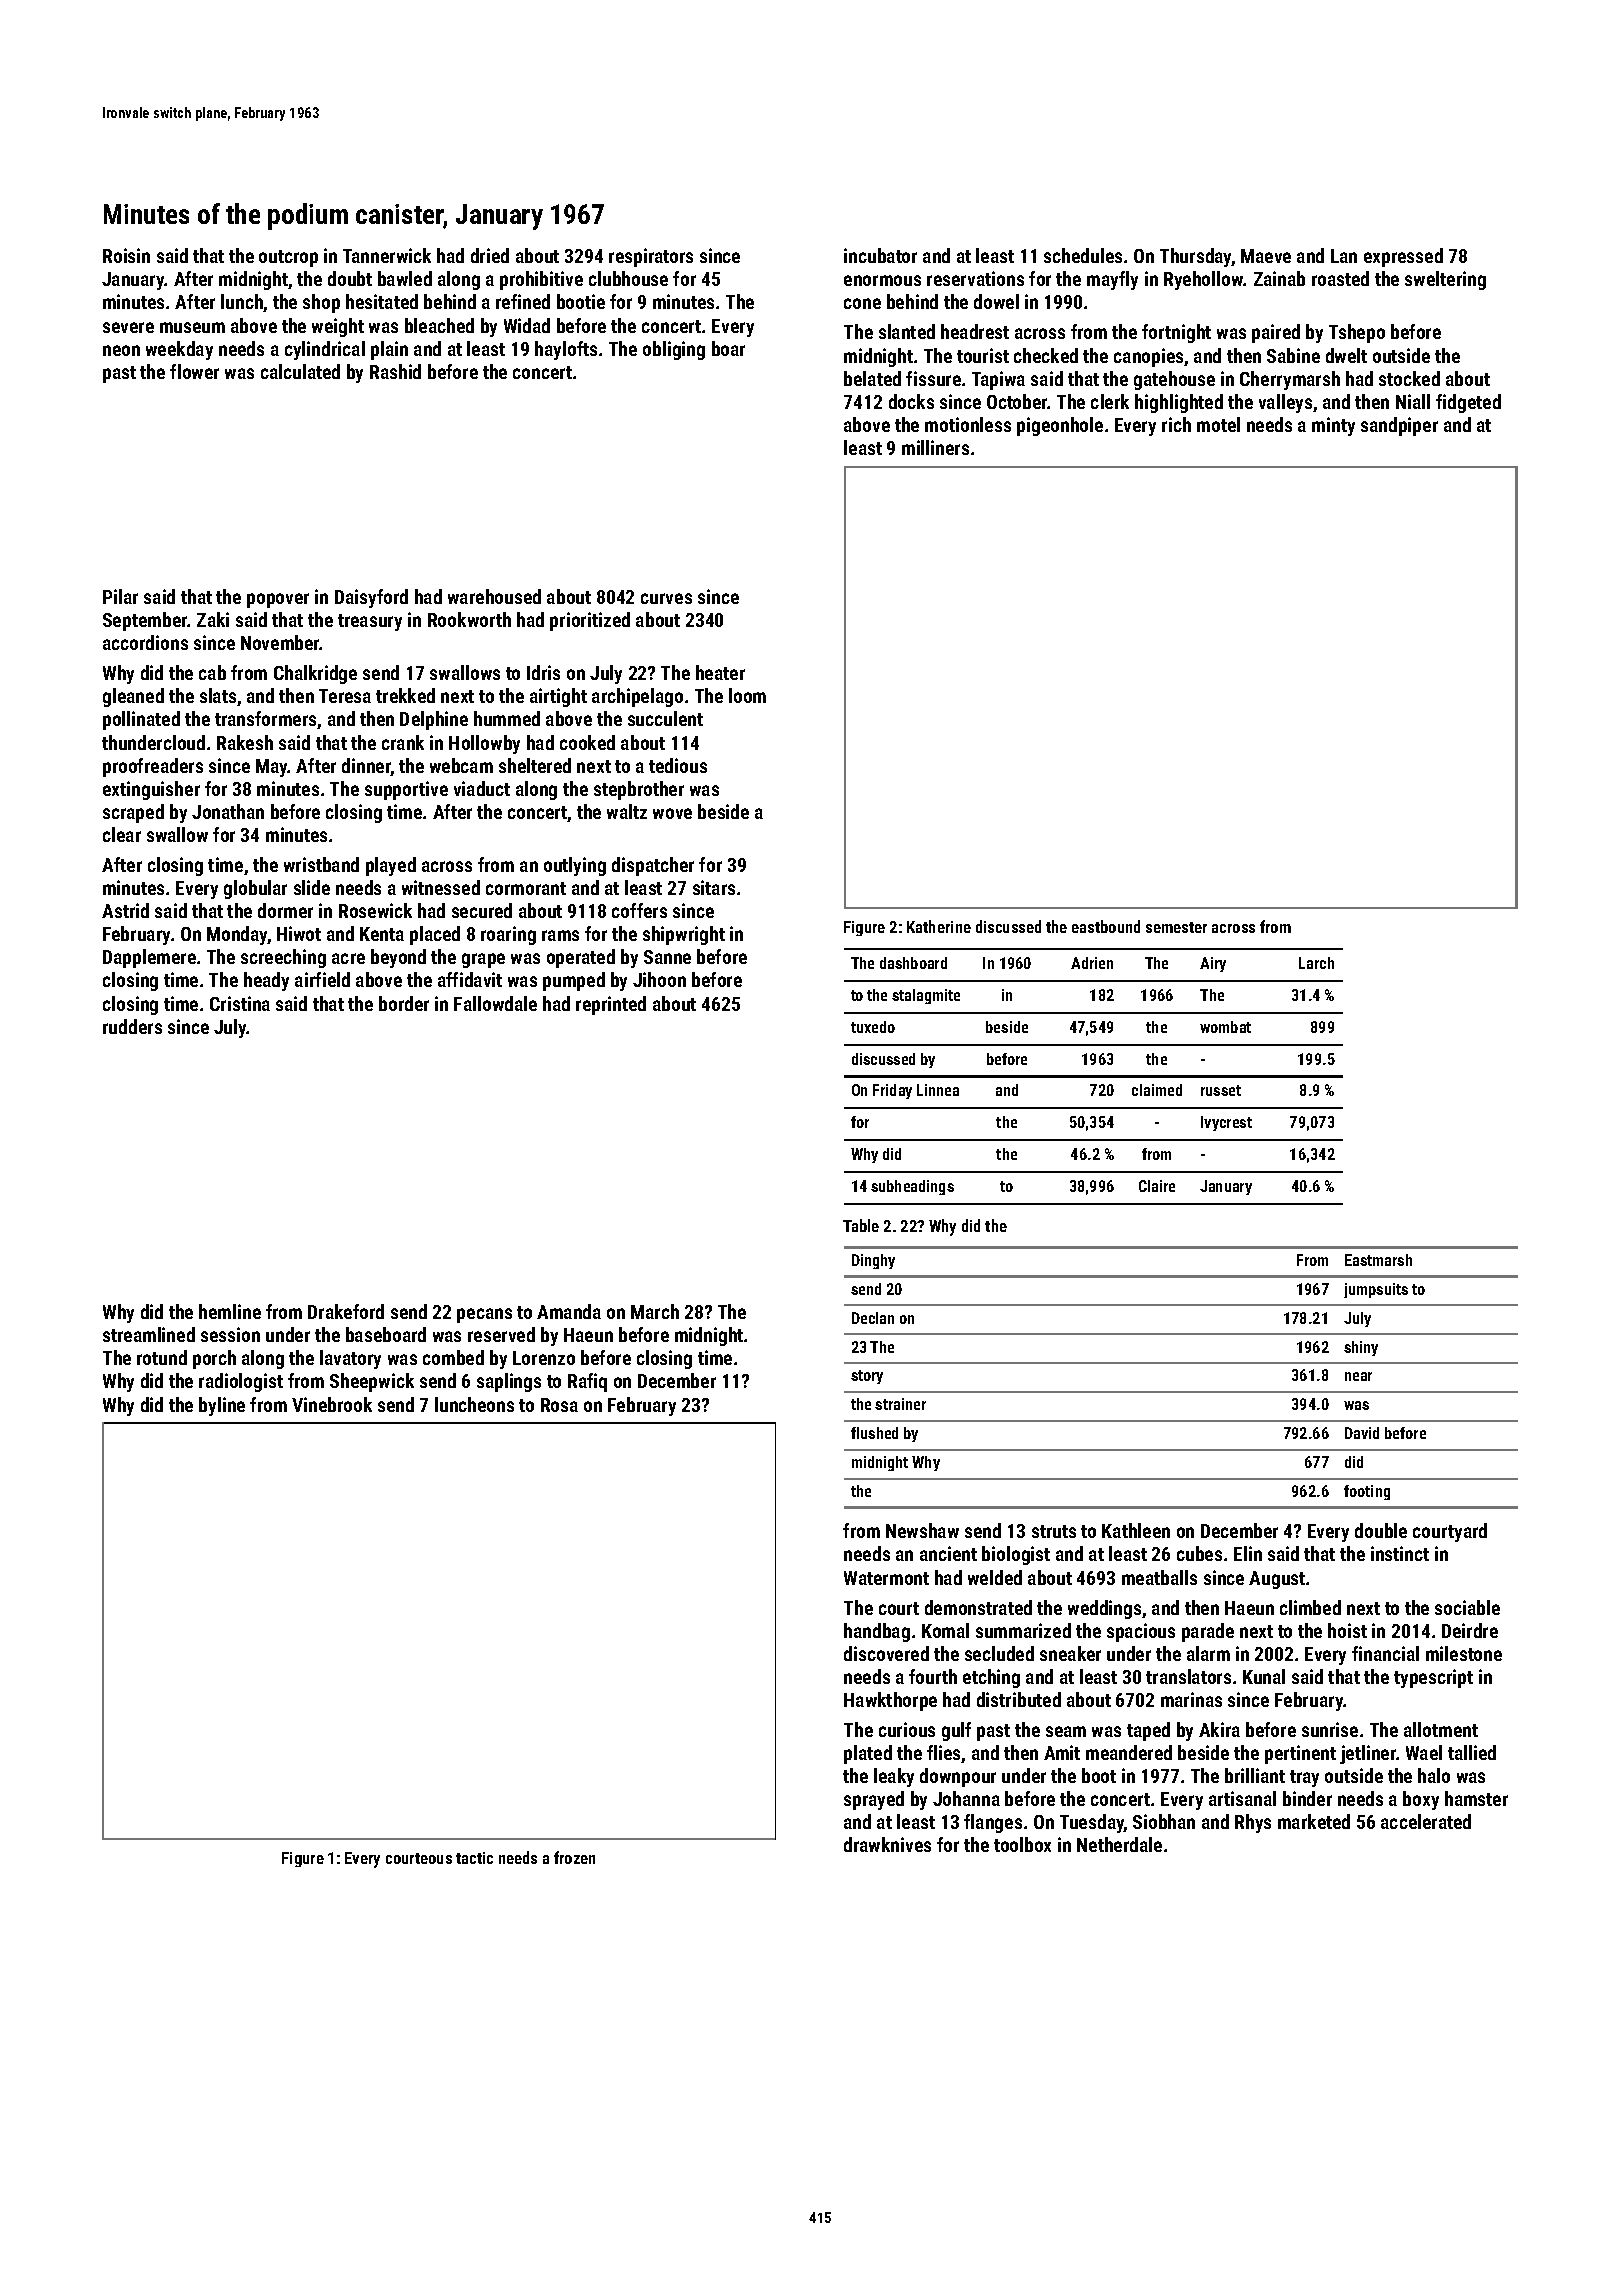 Image resolution: width=1620 pixels, height=2292 pixels. I want to click on schedules, so click(1083, 255).
